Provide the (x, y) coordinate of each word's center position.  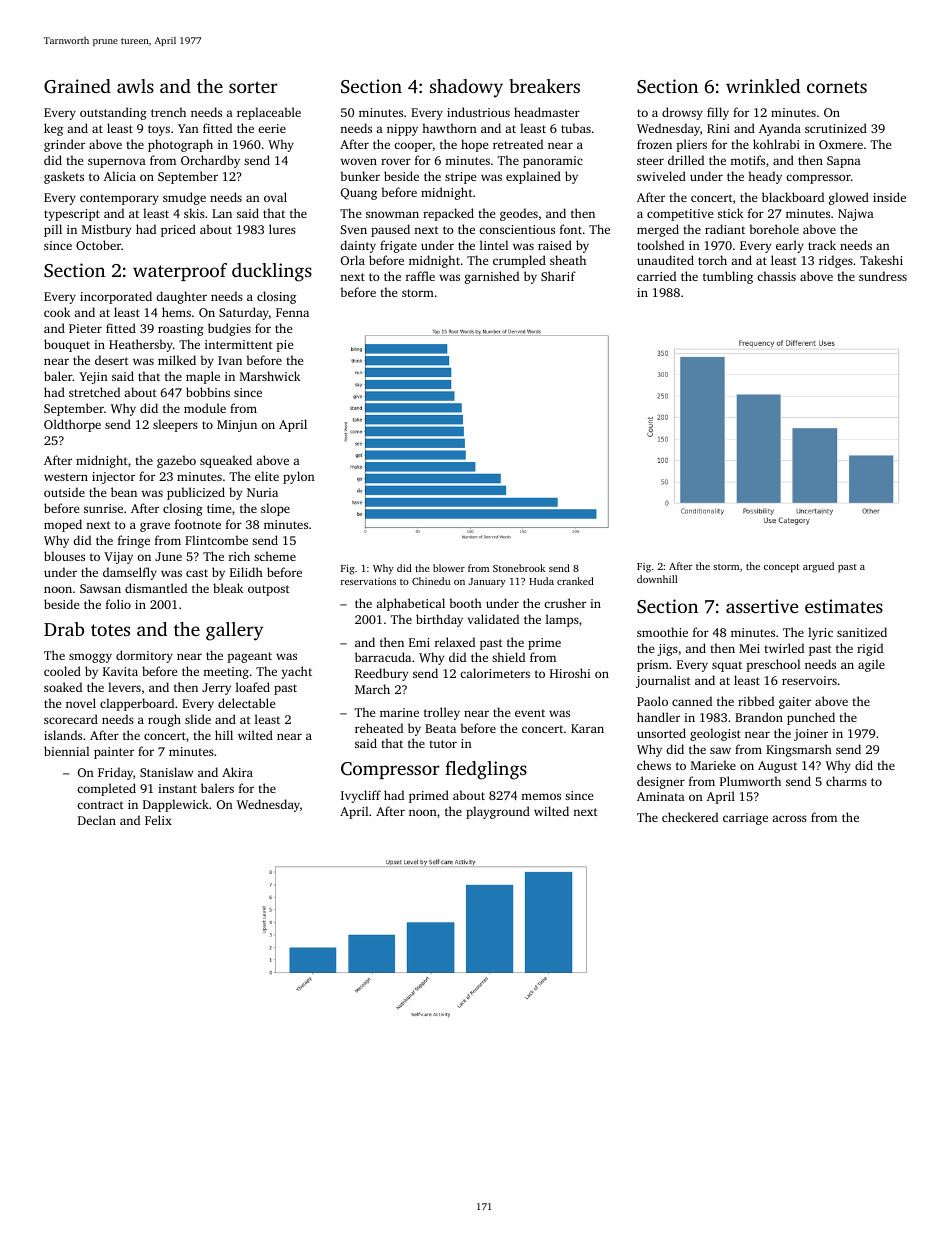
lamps (562, 620)
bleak (228, 588)
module (205, 408)
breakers (544, 86)
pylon (299, 477)
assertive (762, 606)
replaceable (269, 113)
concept (781, 568)
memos (541, 796)
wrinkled (763, 86)
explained (533, 177)
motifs (747, 160)
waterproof (180, 272)
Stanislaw (166, 772)
